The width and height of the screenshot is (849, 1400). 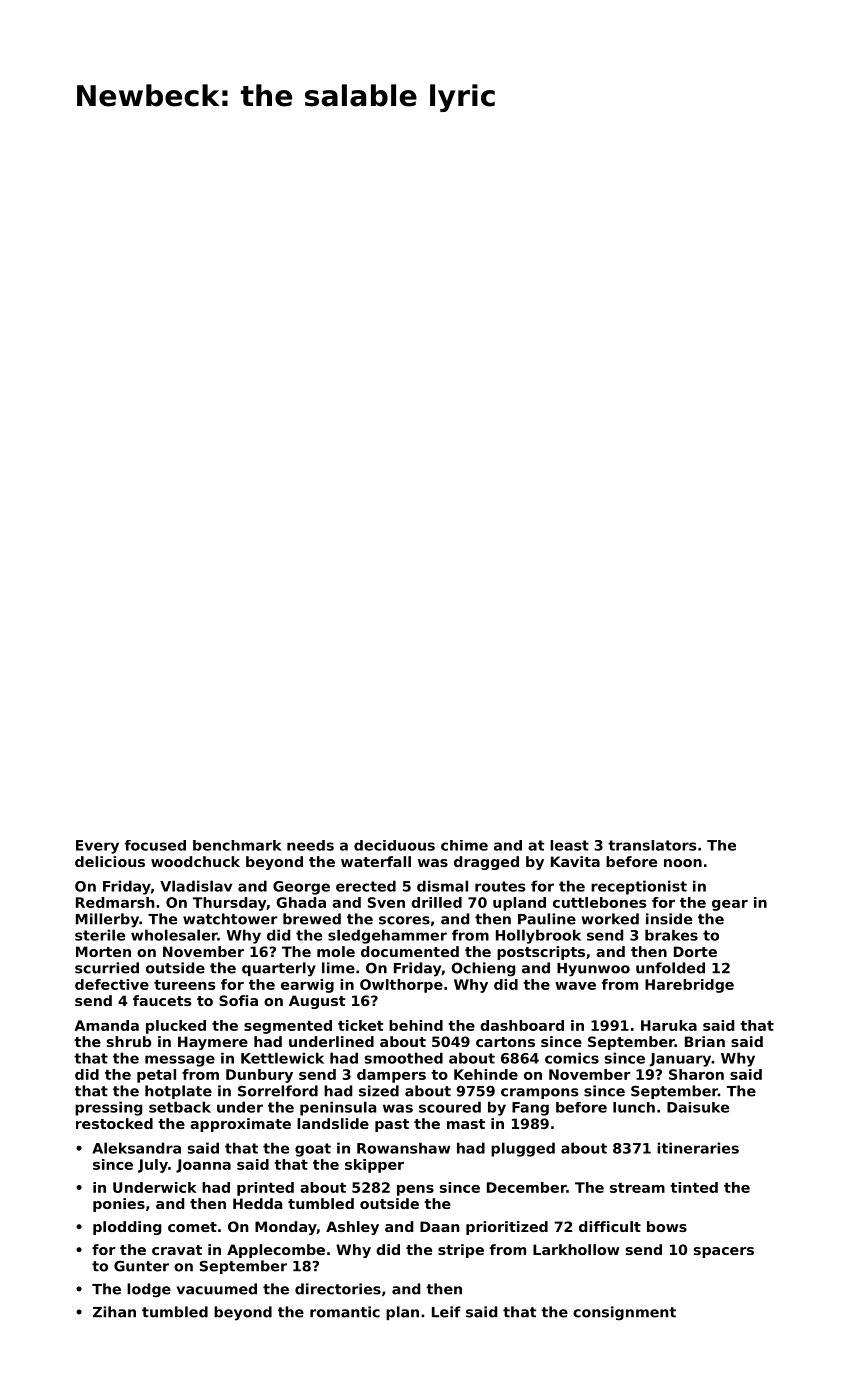 What do you see at coordinates (724, 1252) in the screenshot?
I see `spacers` at bounding box center [724, 1252].
